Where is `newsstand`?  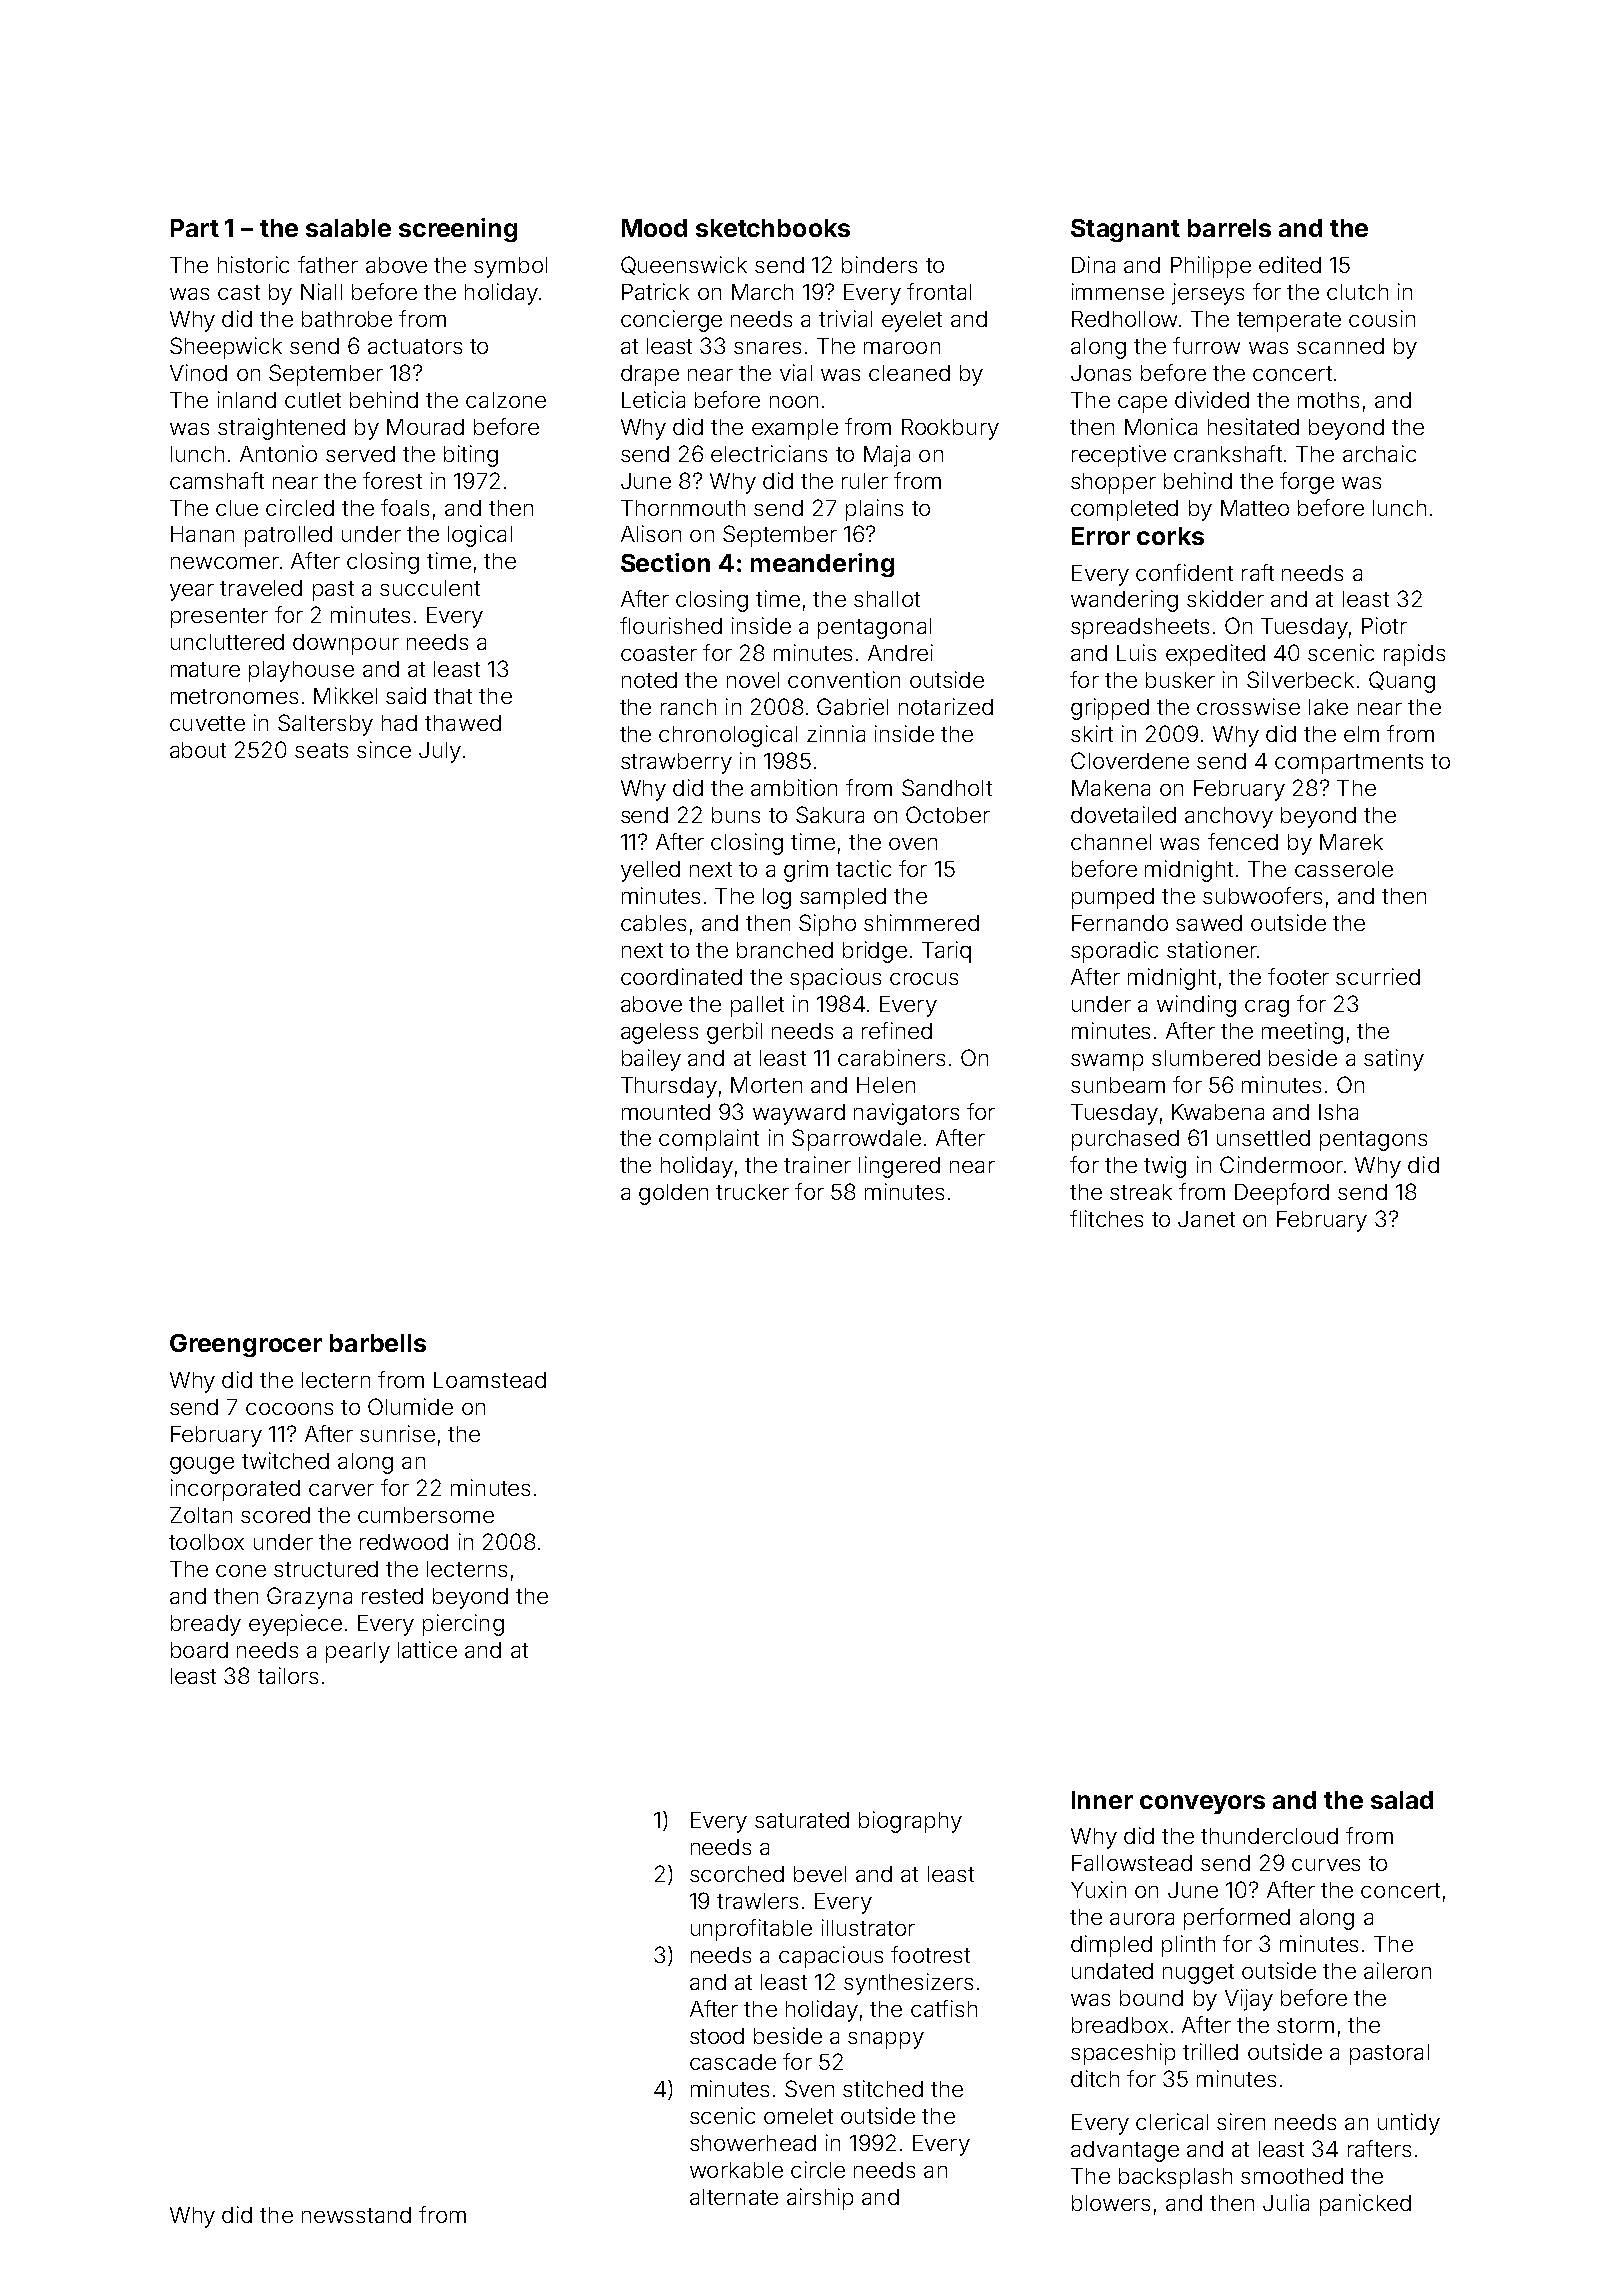 newsstand is located at coordinates (356, 2215).
